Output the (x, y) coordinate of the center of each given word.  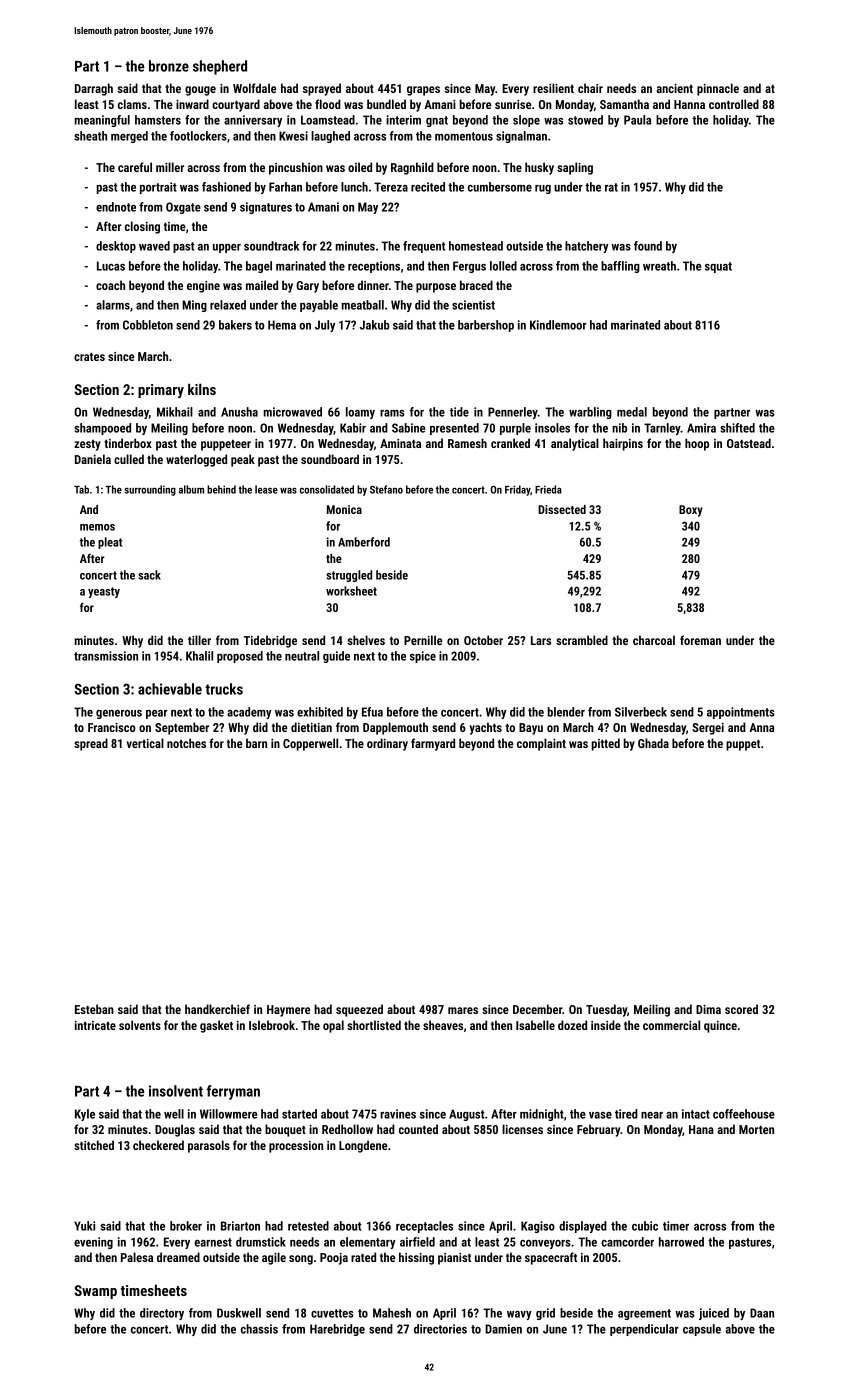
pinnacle (718, 89)
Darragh (94, 89)
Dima (708, 1009)
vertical (145, 743)
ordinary (387, 744)
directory (162, 1314)
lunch (354, 187)
